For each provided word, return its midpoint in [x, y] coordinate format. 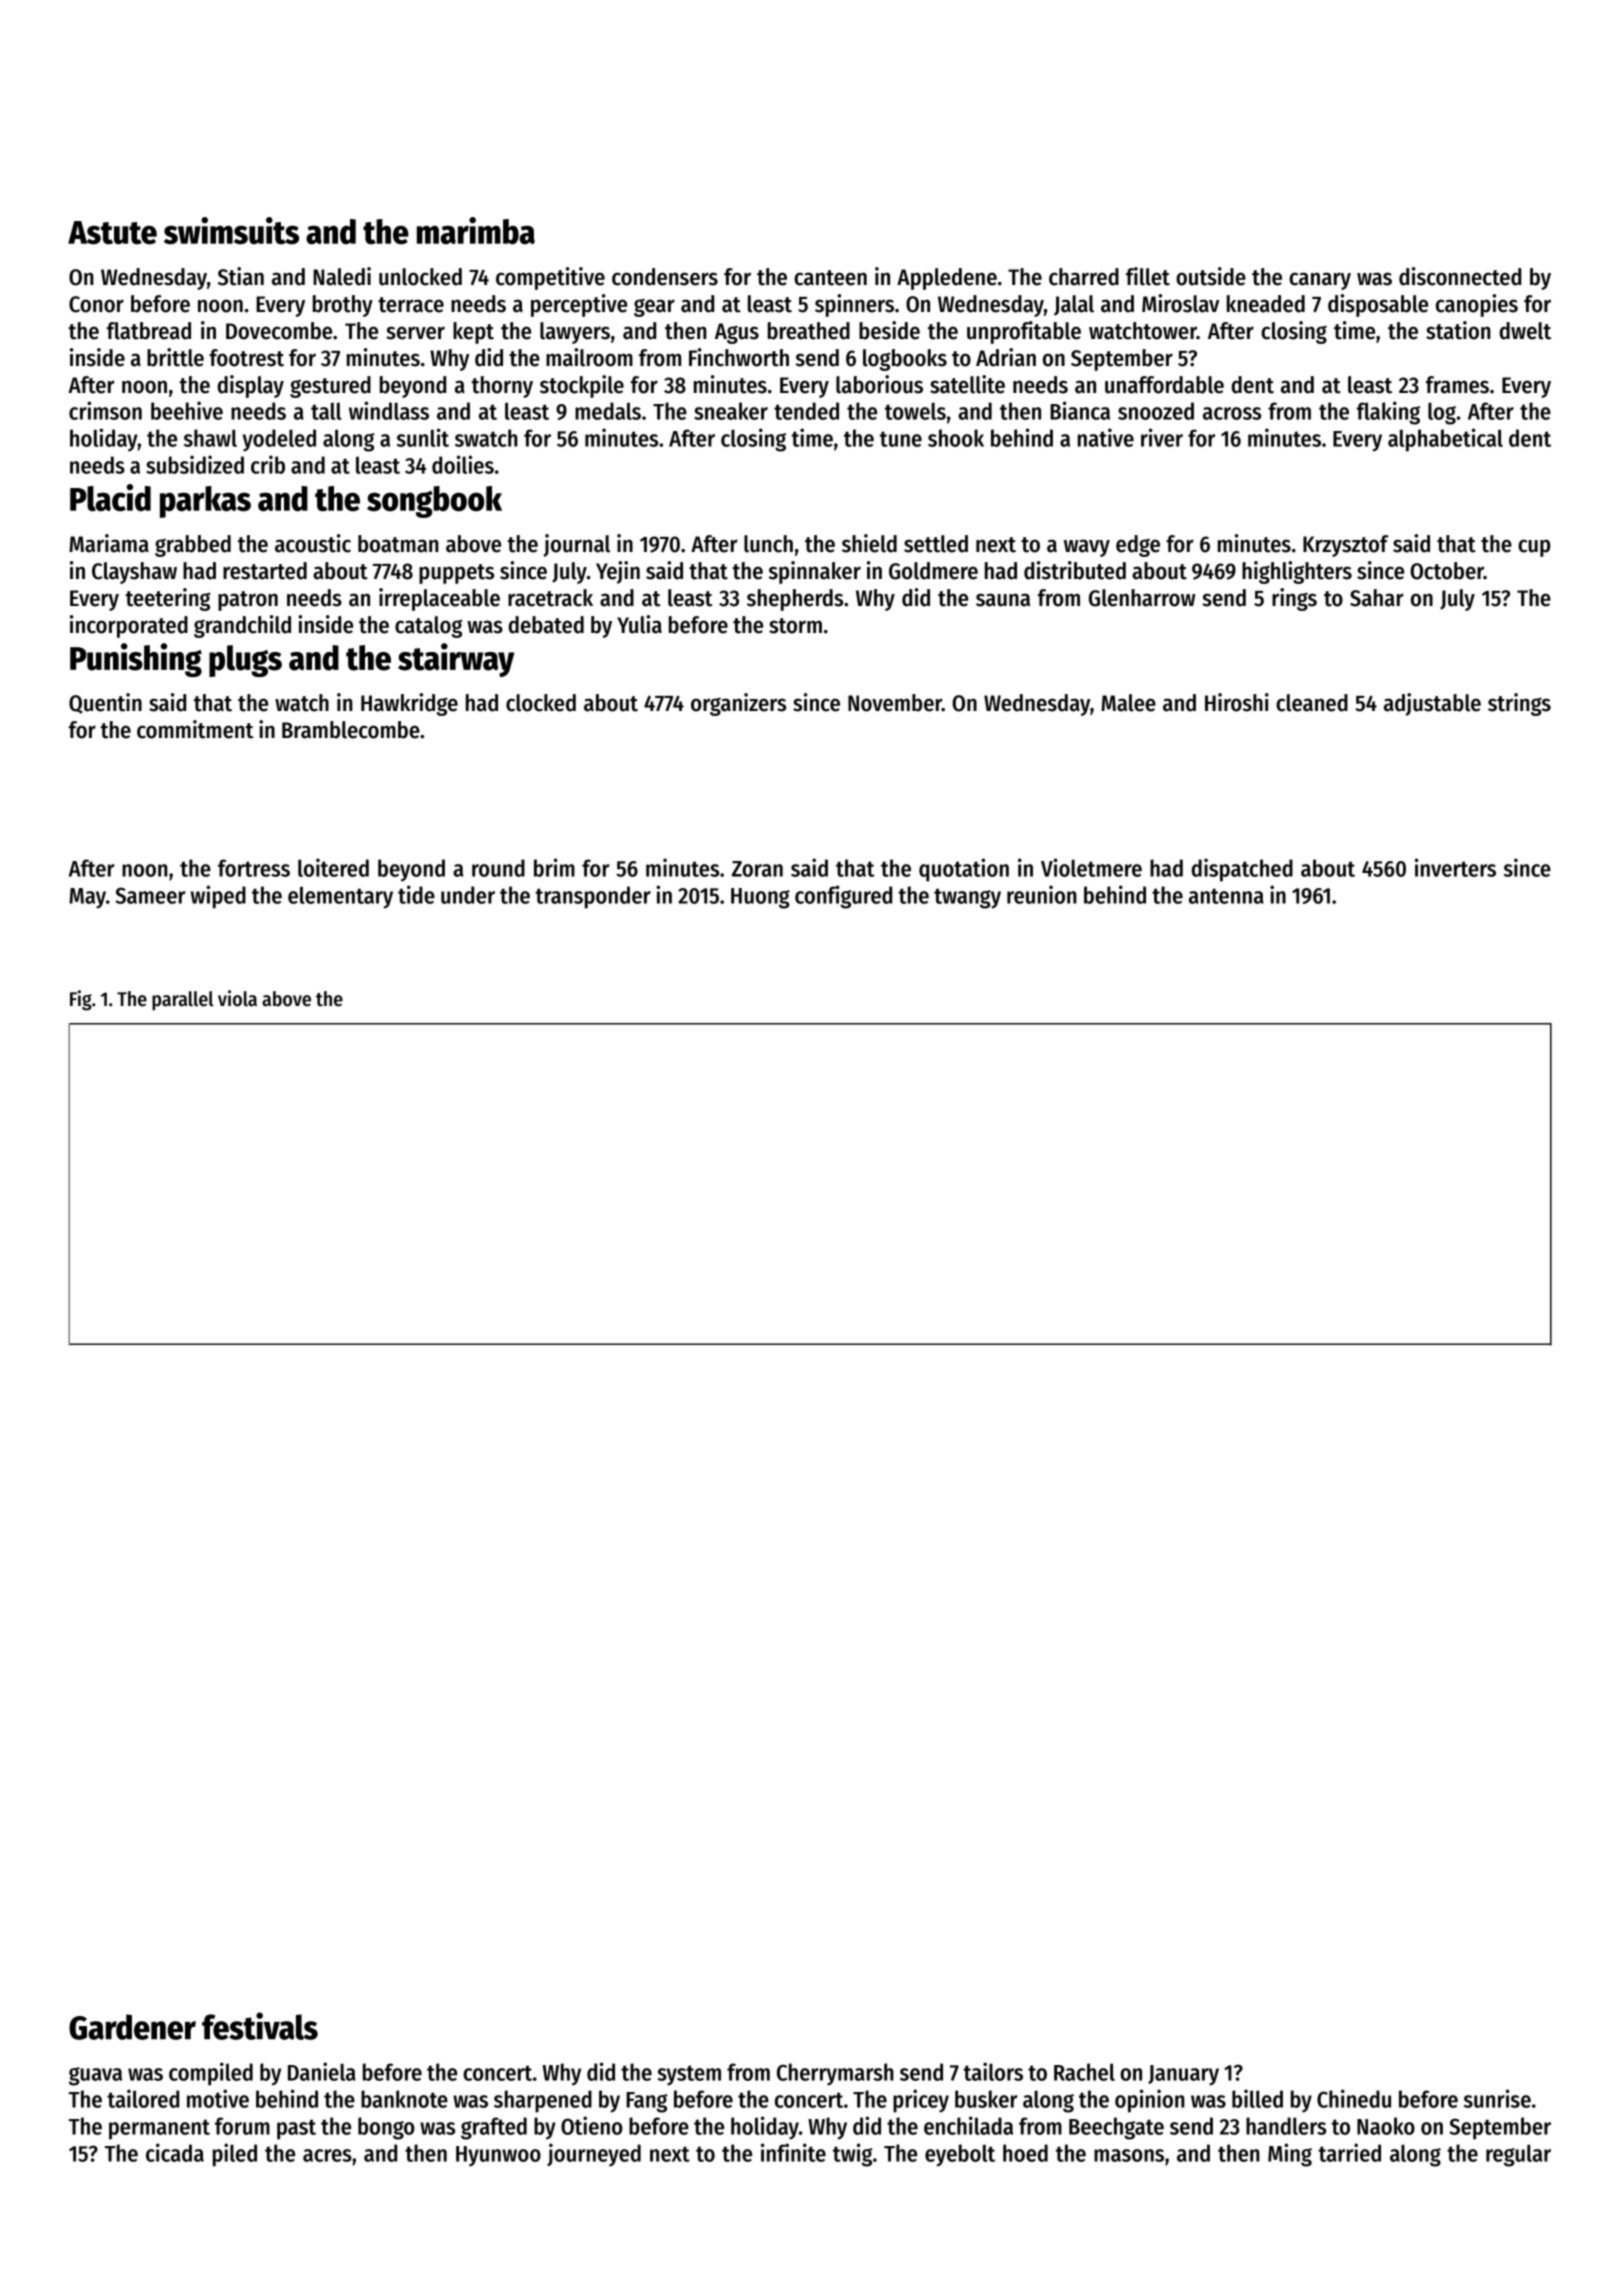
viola [237, 998]
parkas [205, 502]
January [1183, 2075]
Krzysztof [1346, 546]
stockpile [582, 386]
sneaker [731, 411]
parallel [182, 1000]
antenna [1226, 896]
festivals [260, 2026]
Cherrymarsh [835, 2074]
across [1232, 413]
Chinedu [1354, 2098]
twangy [967, 898]
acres [327, 2155]
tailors [993, 2071]
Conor [96, 304]
